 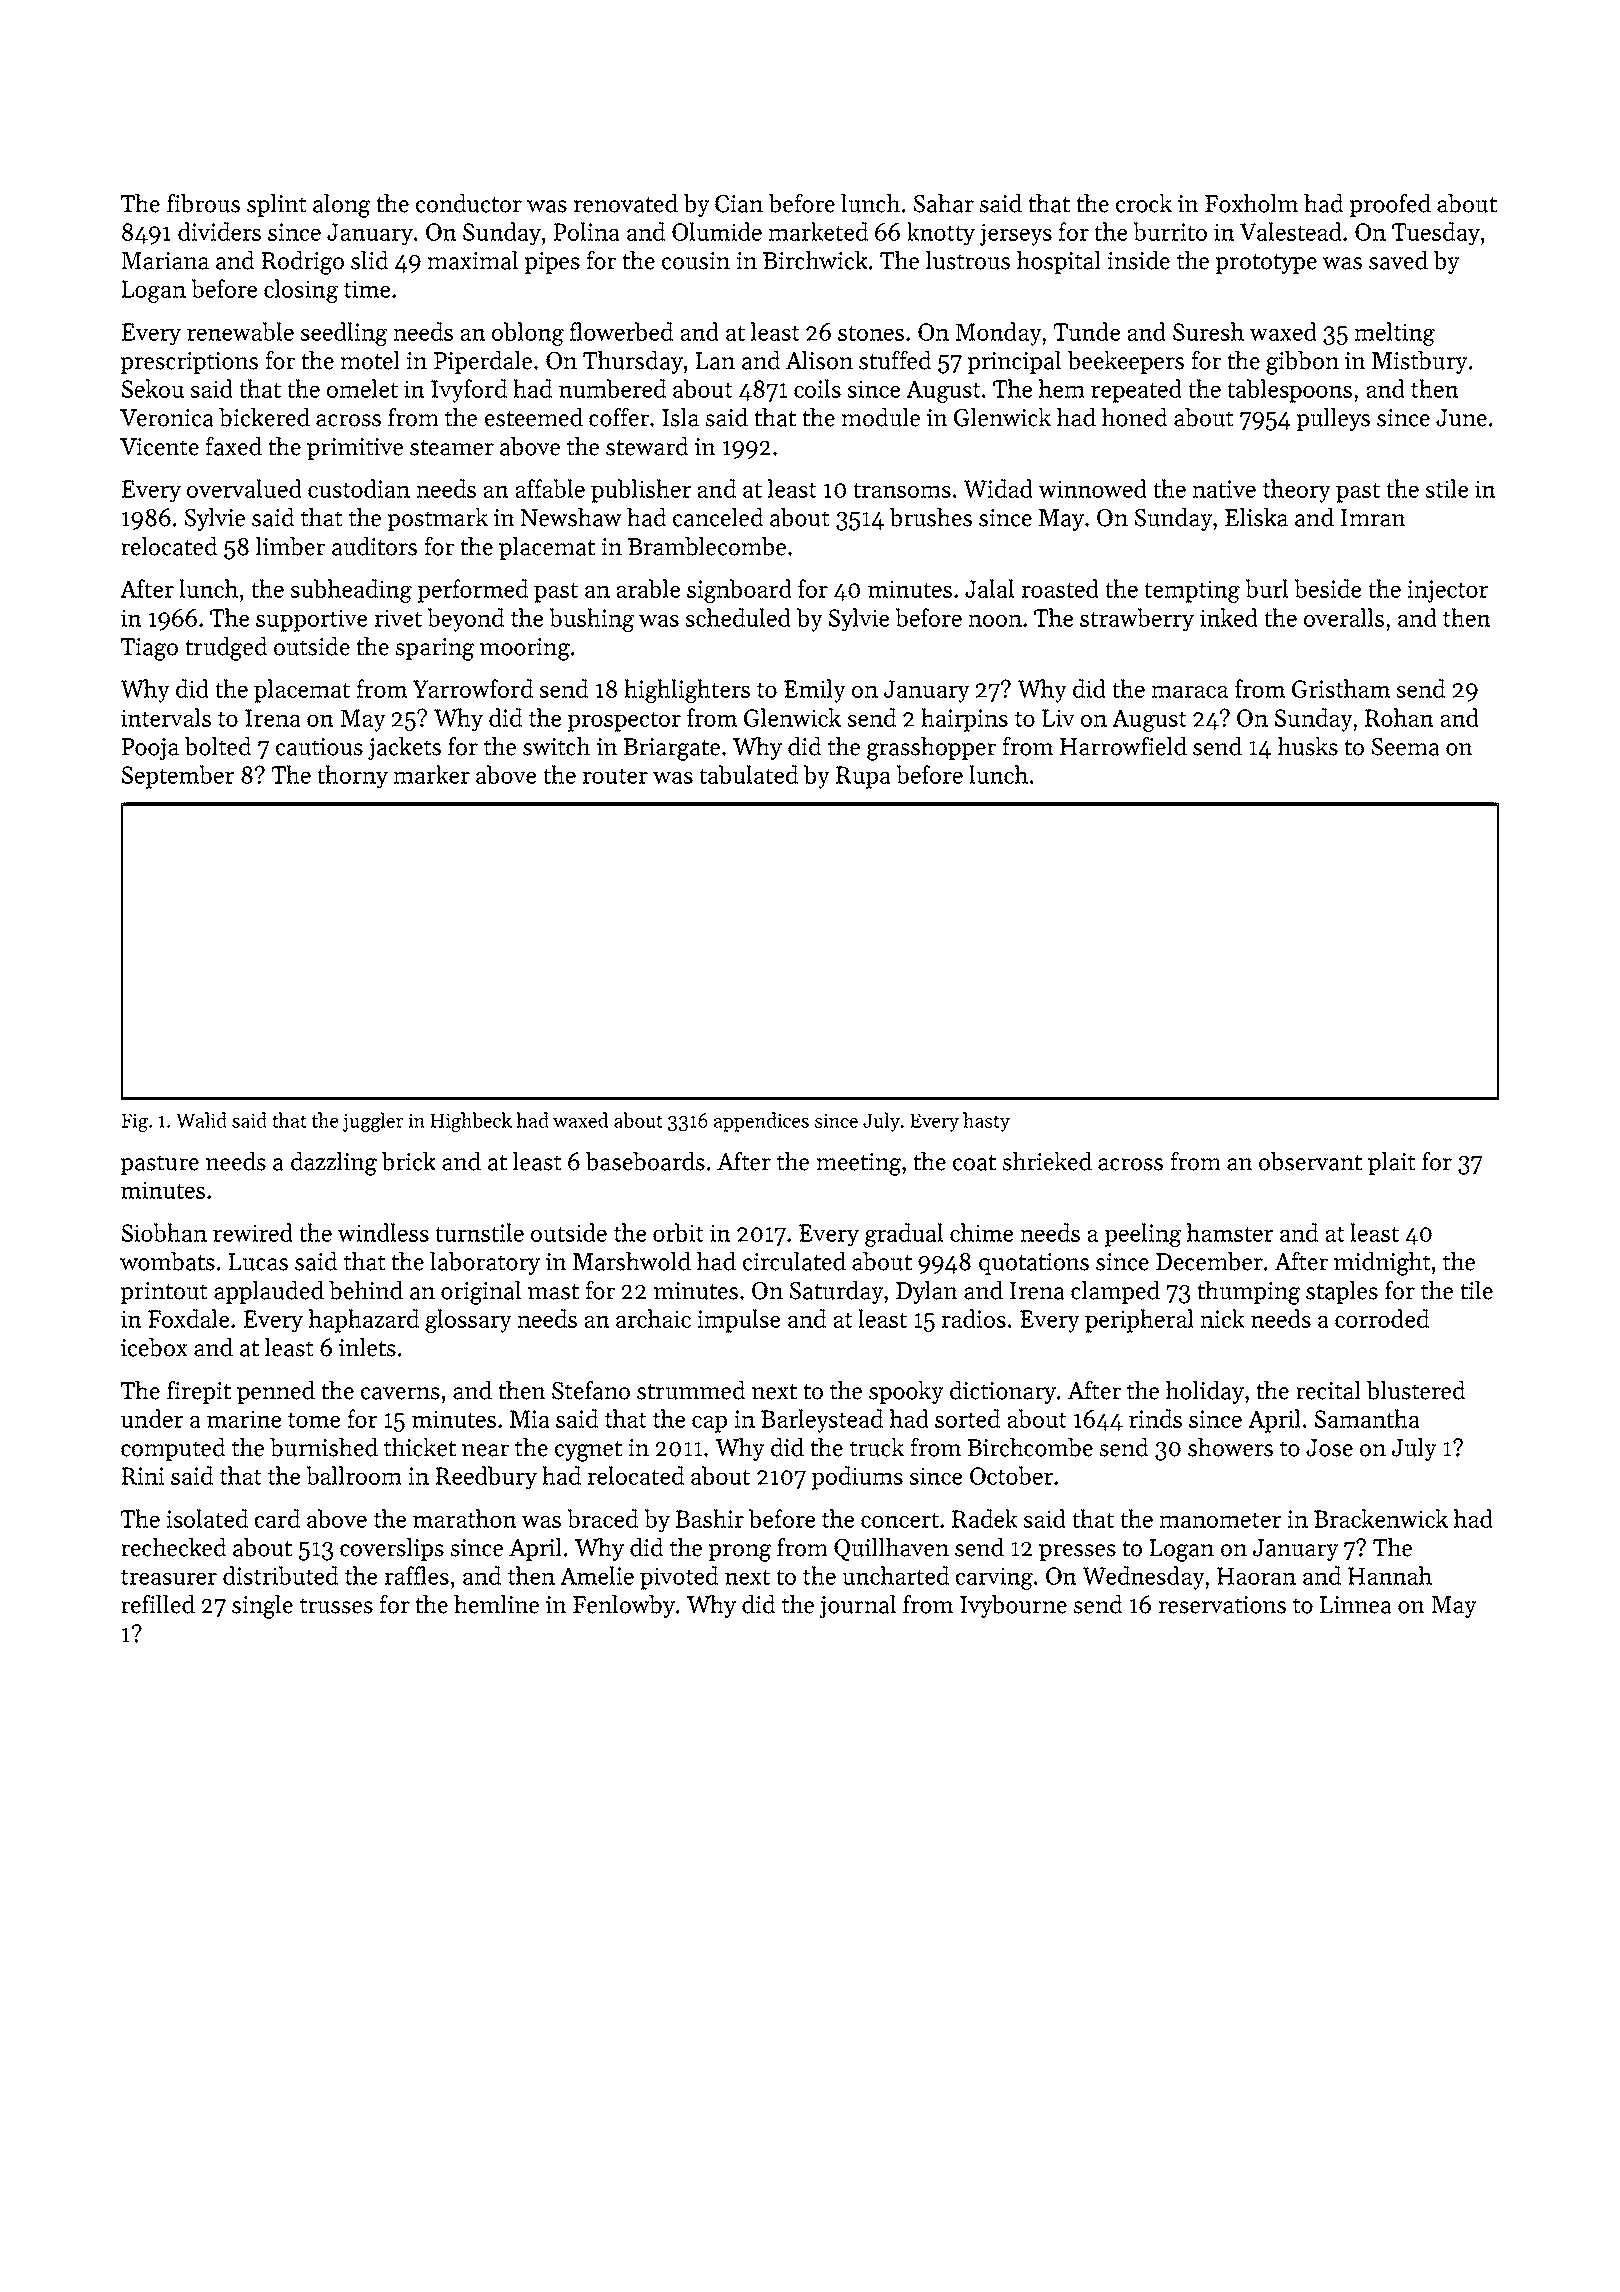 I want to click on Sekou, so click(x=153, y=388).
